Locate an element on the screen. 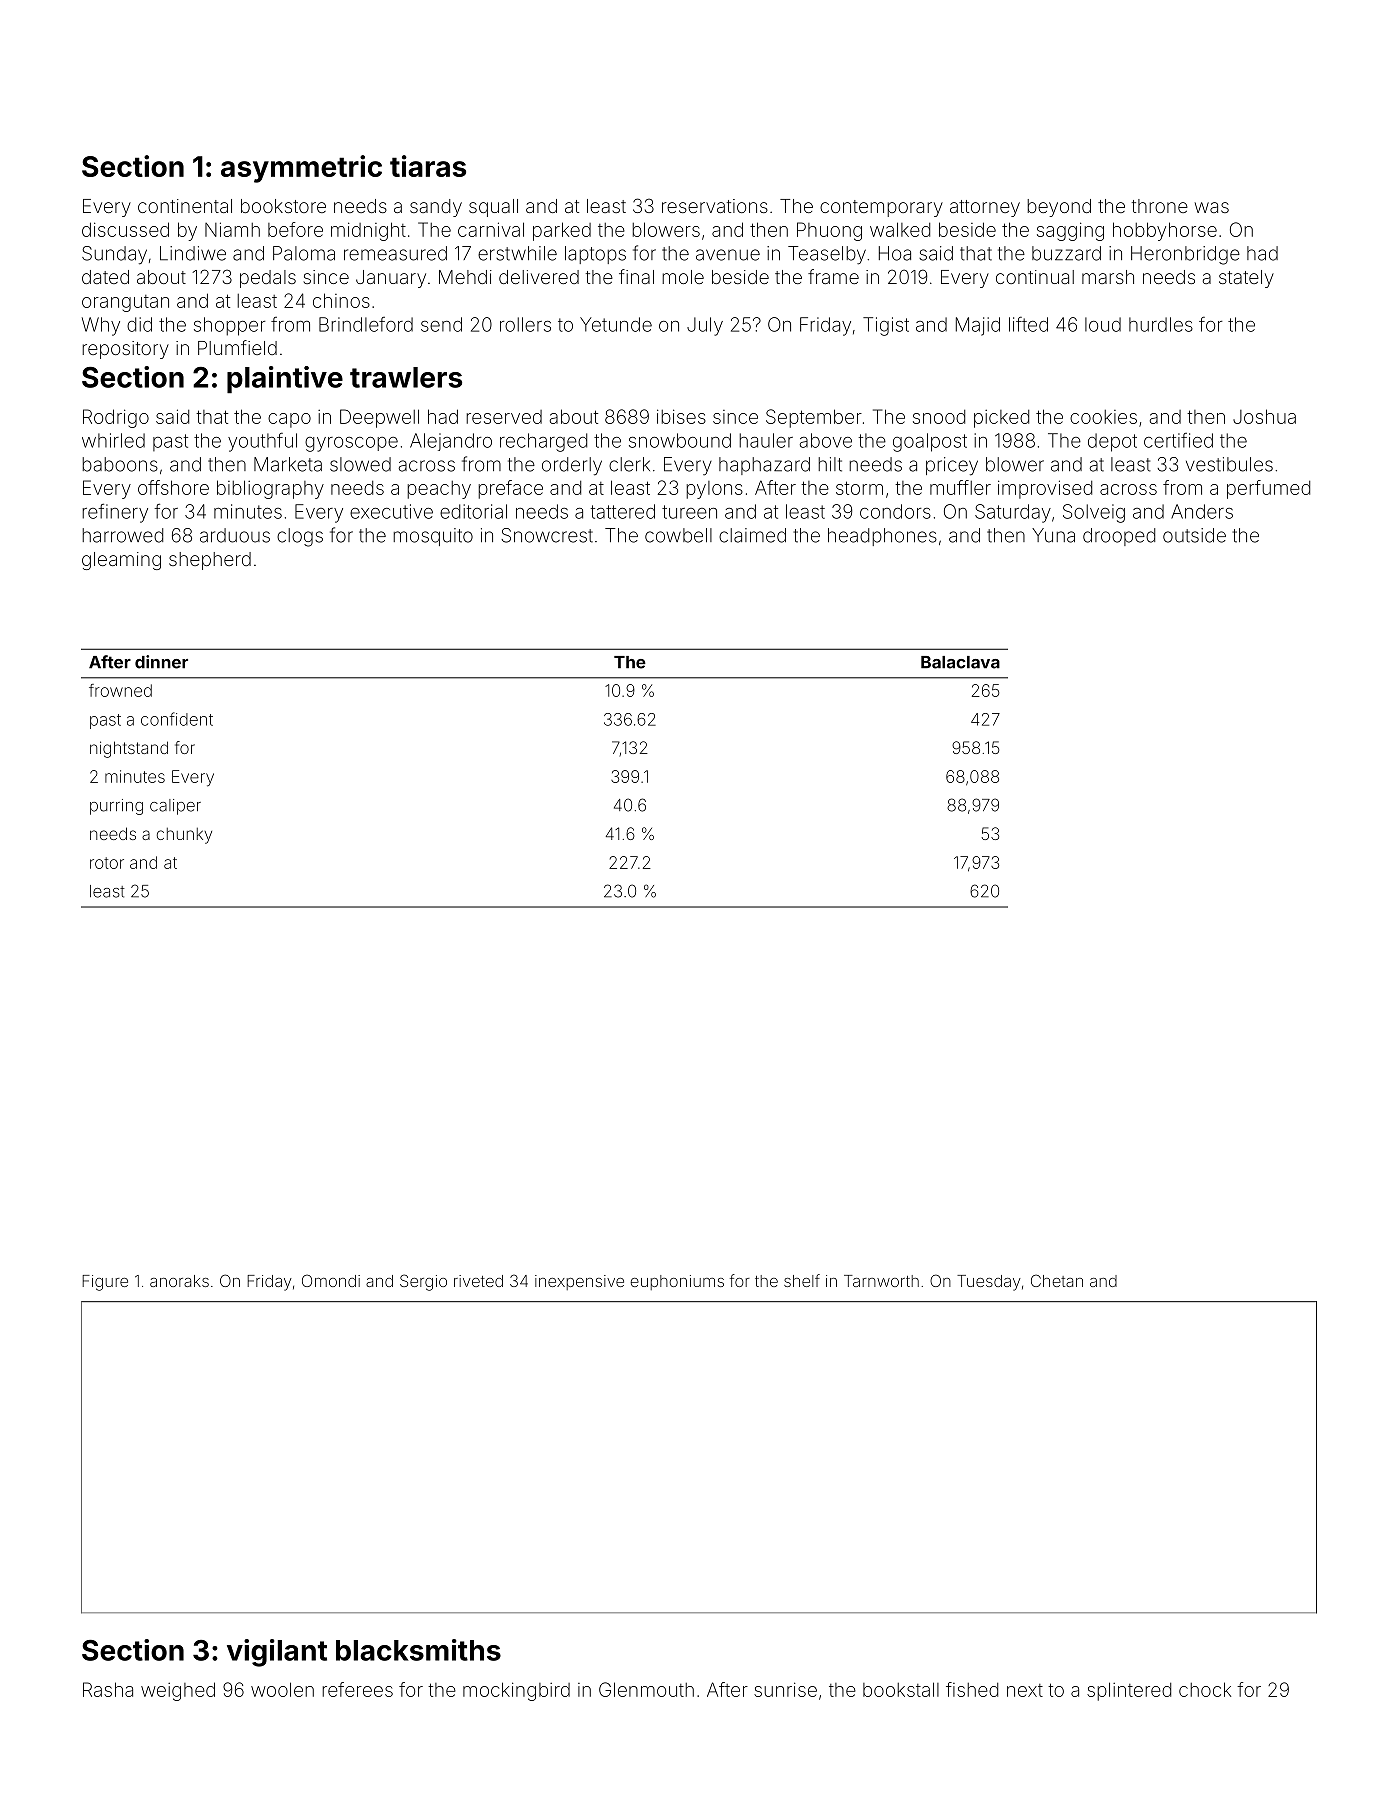 The height and width of the screenshot is (1809, 1398). lifted is located at coordinates (1028, 324).
